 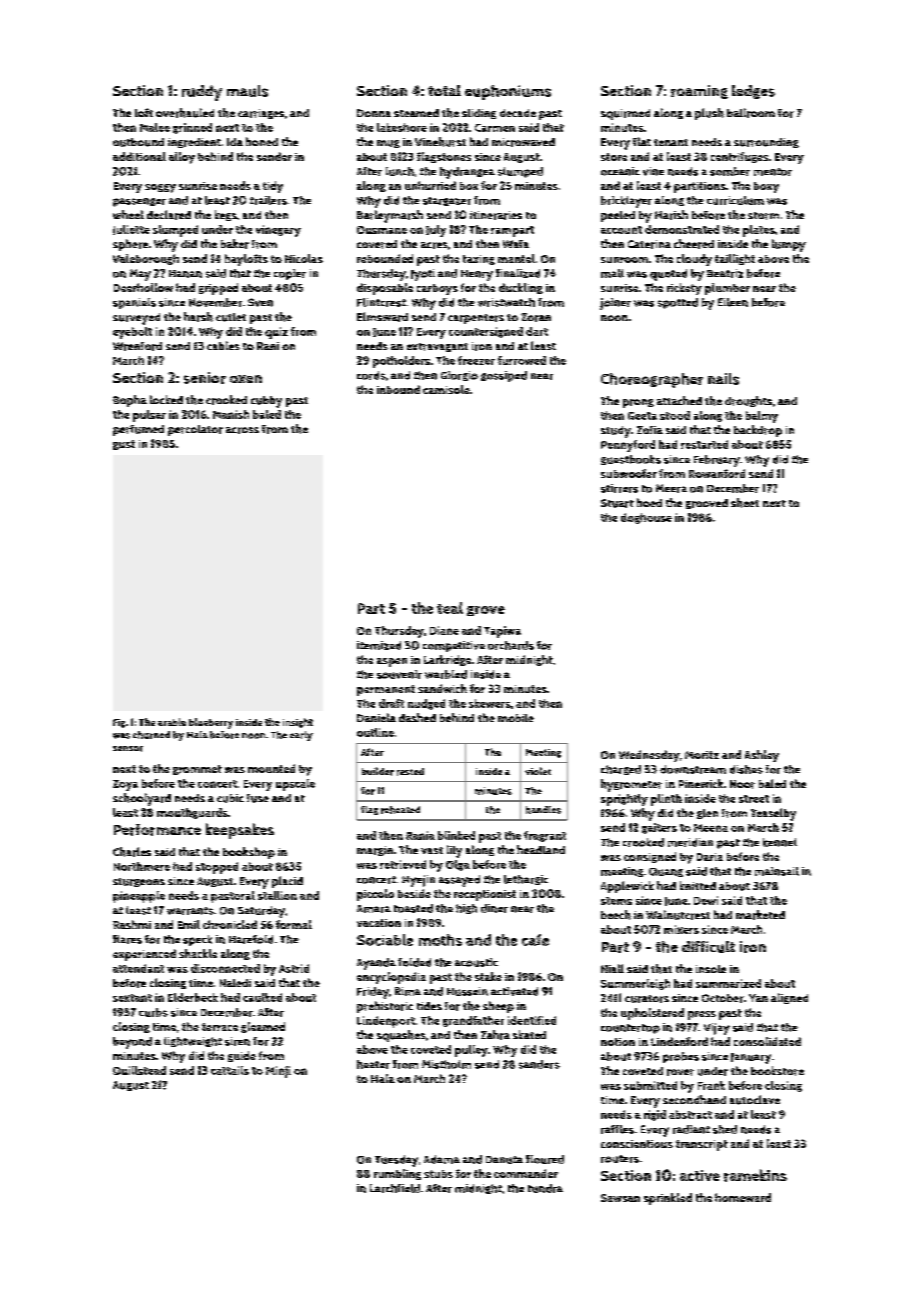 I want to click on centrifuges, so click(x=739, y=157).
